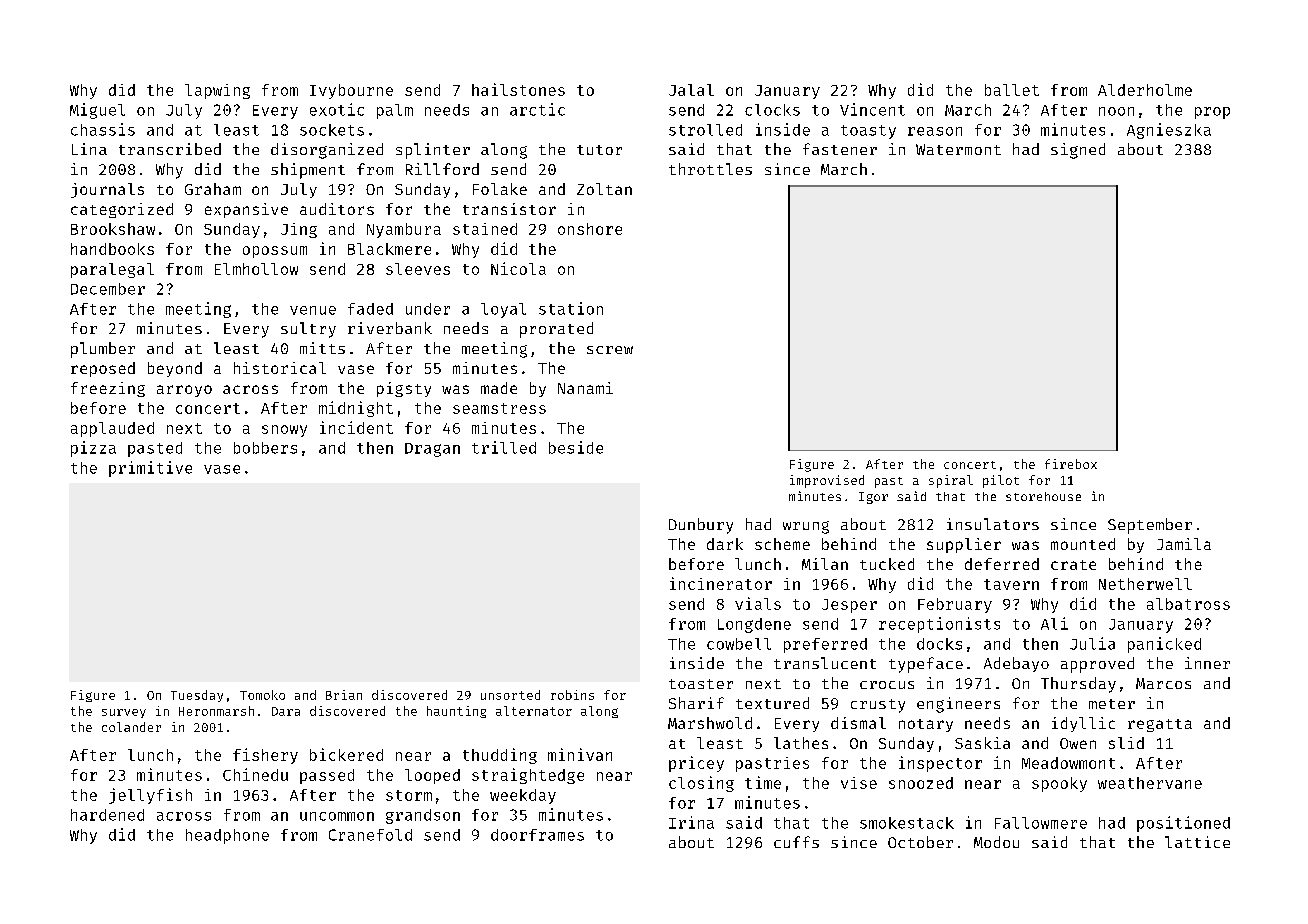 This document has height=924, width=1308. Describe the element at coordinates (585, 388) in the document. I see `Nanami` at that location.
